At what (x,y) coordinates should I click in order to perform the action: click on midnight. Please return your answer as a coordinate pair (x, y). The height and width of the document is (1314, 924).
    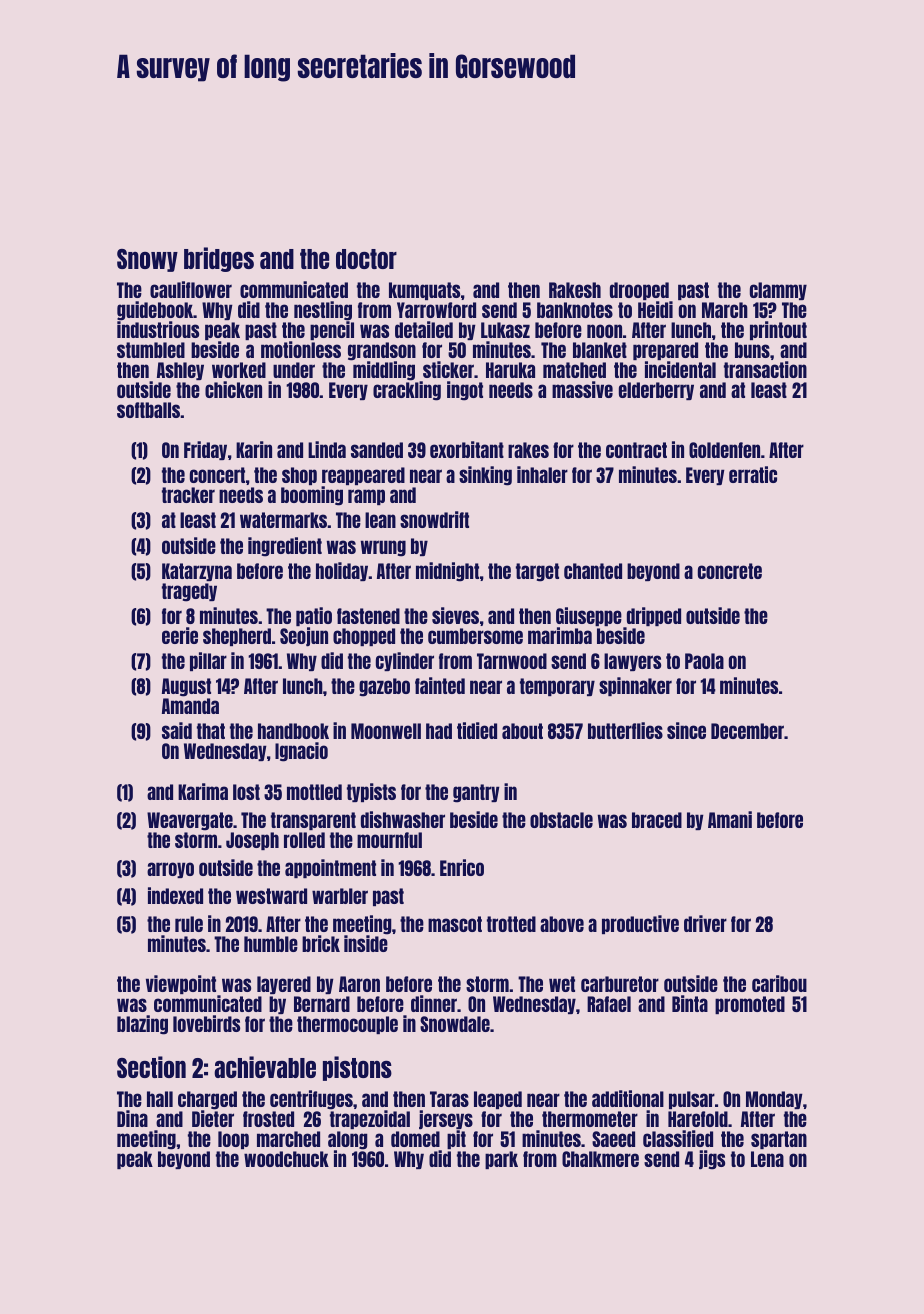
    Looking at the image, I should click on (447, 572).
